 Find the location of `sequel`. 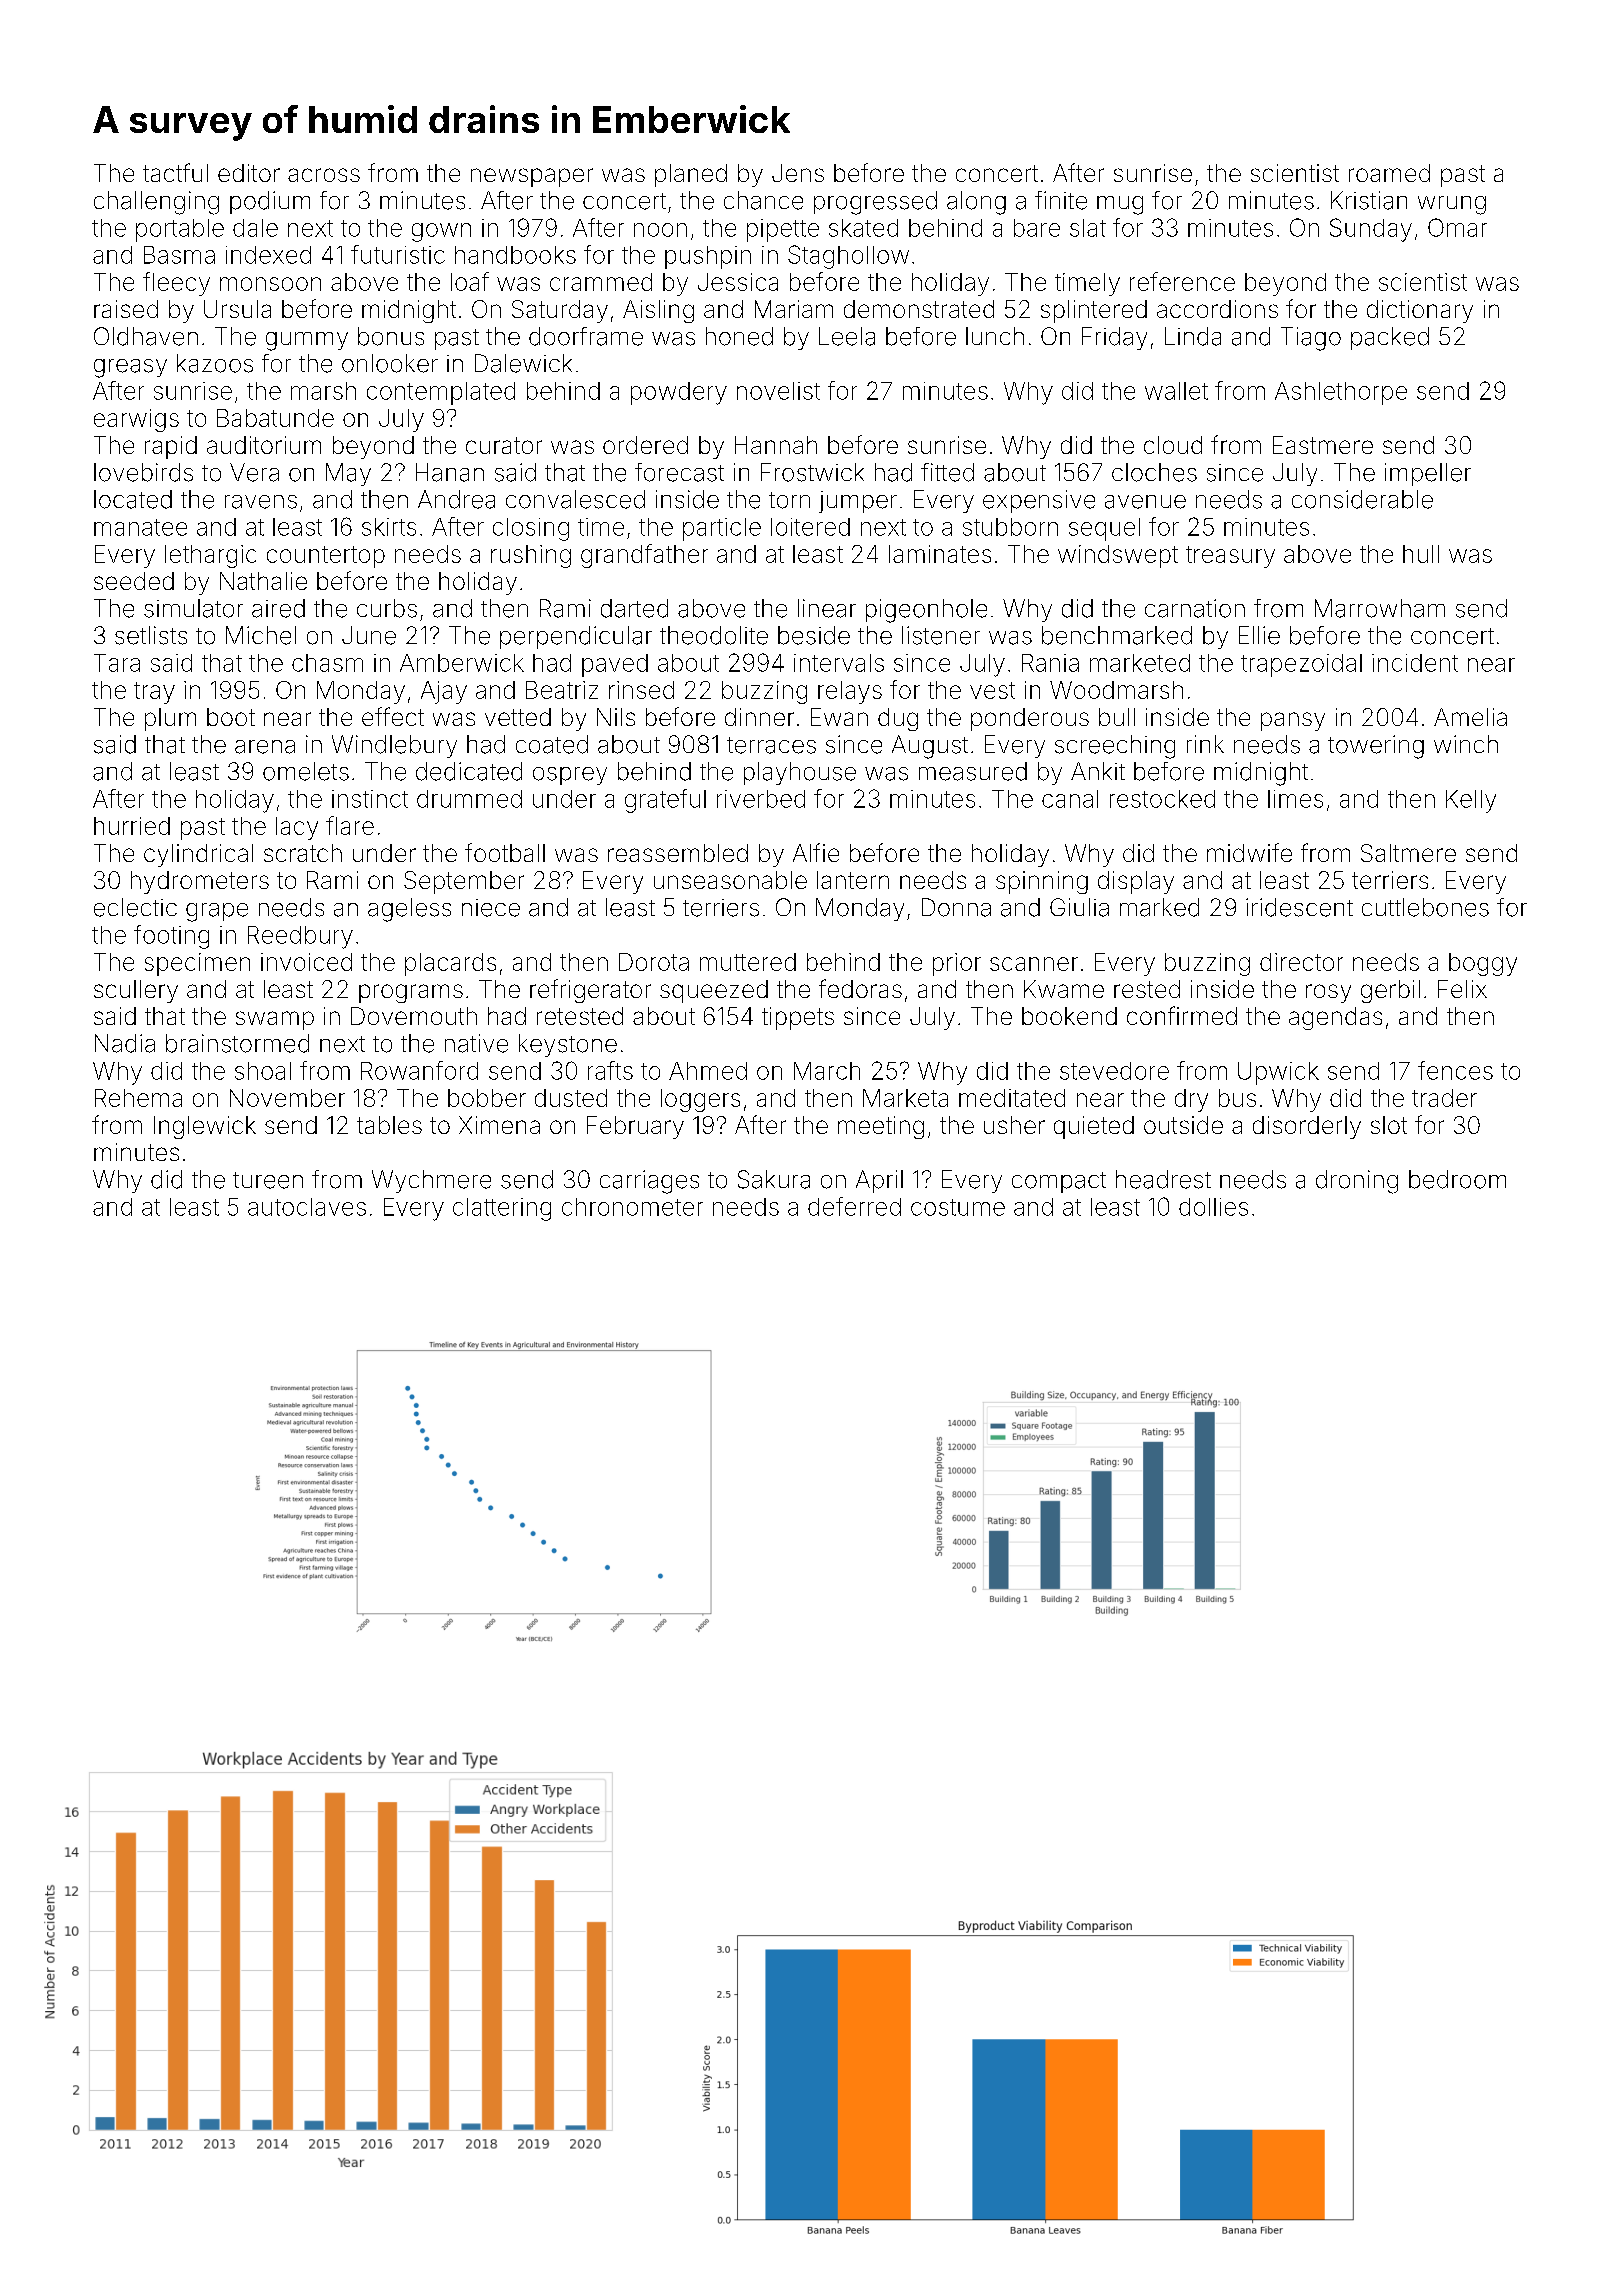

sequel is located at coordinates (1104, 529).
